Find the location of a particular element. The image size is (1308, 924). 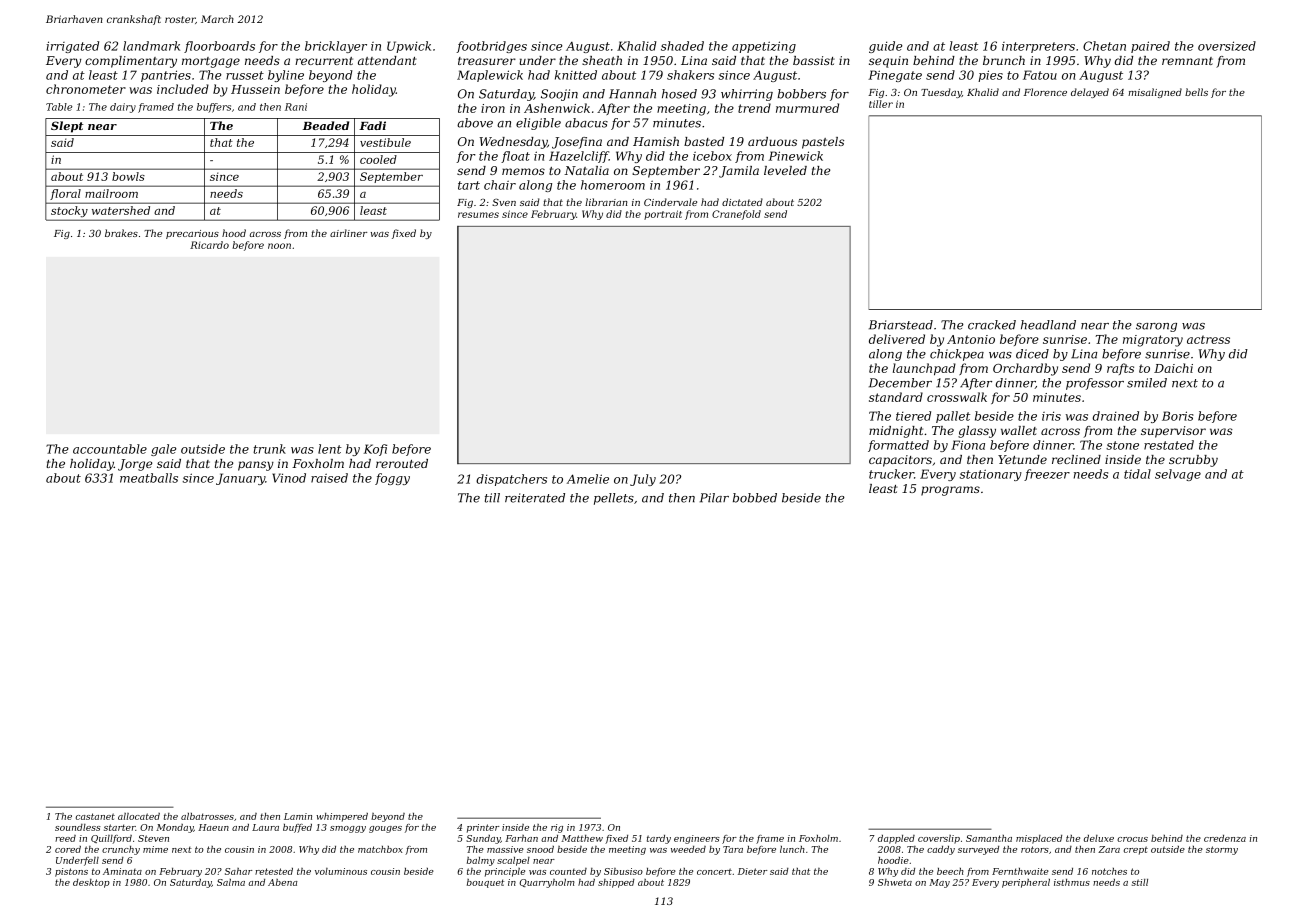

chair is located at coordinates (500, 185).
